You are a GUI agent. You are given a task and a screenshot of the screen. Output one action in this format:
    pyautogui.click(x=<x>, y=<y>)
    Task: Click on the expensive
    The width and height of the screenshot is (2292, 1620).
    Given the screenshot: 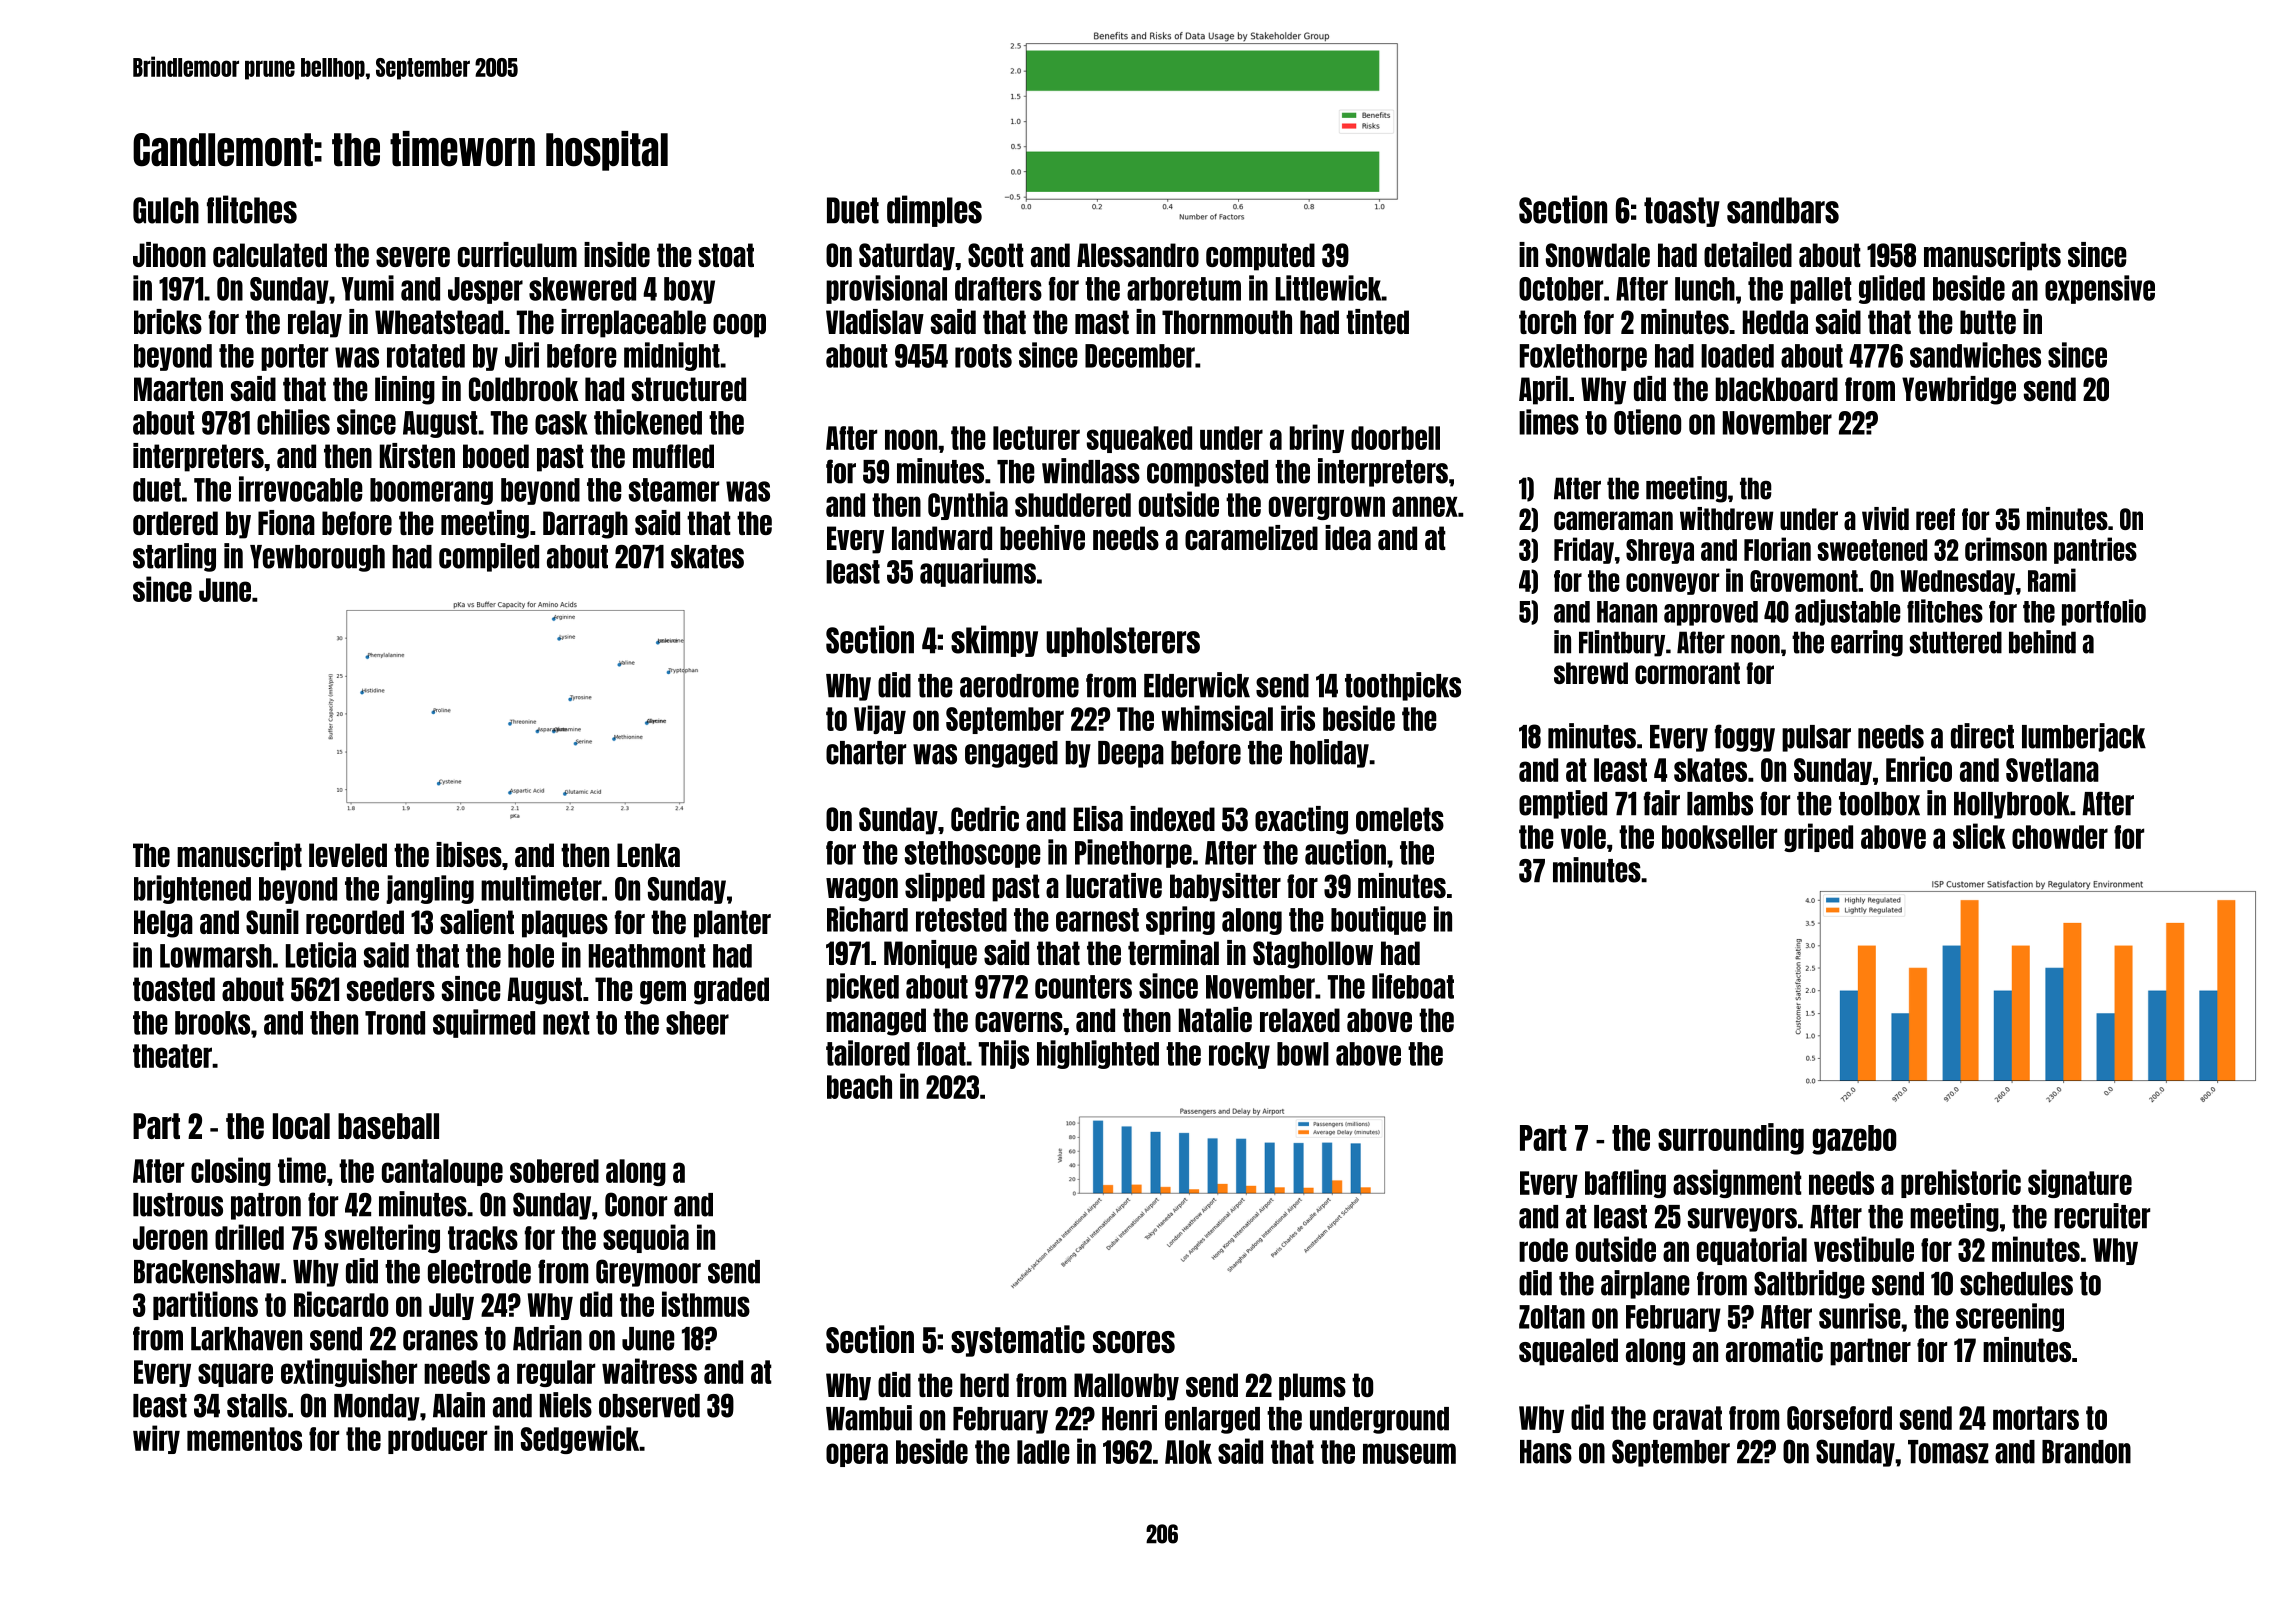 What is the action you would take?
    pyautogui.click(x=2100, y=289)
